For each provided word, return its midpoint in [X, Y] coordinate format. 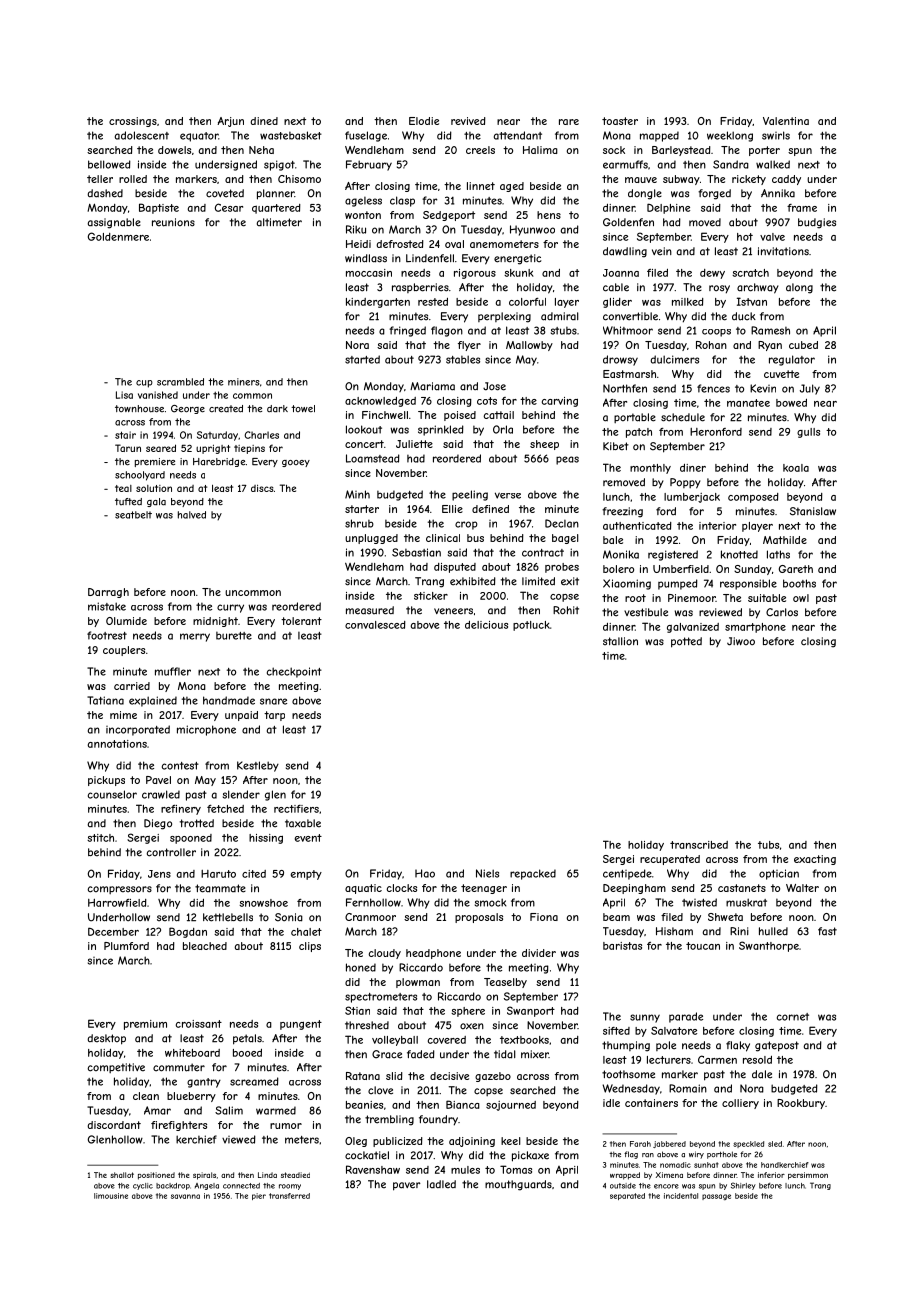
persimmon [808, 1176]
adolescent [142, 135]
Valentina [786, 121]
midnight [215, 622]
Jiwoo [741, 641]
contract [543, 553]
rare [569, 122]
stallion [620, 641]
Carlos [782, 612]
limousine [111, 1196]
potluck [531, 626]
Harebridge [219, 462]
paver [407, 1186]
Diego [158, 824]
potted [686, 642]
